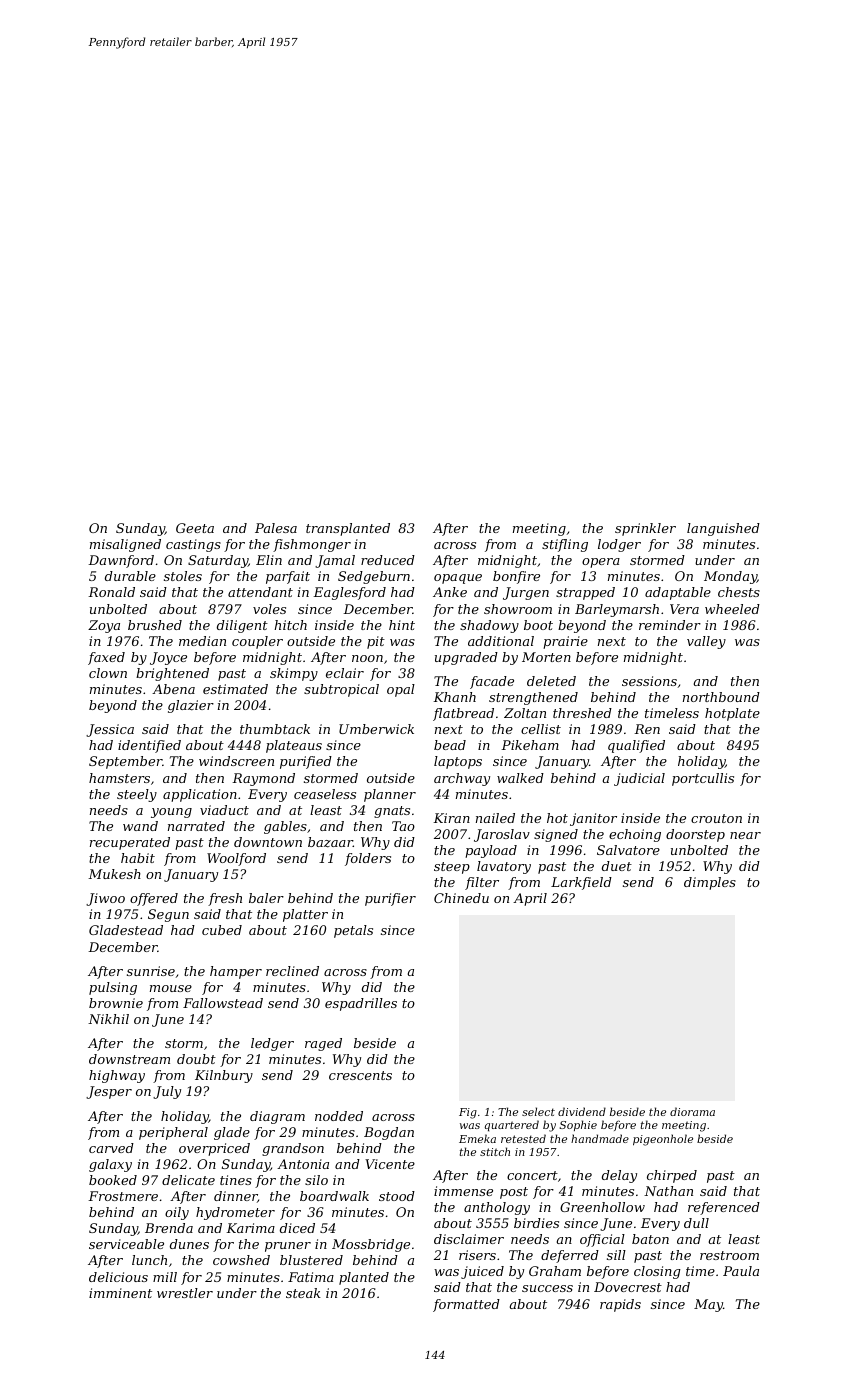  Describe the element at coordinates (703, 779) in the document. I see `portcullis` at that location.
